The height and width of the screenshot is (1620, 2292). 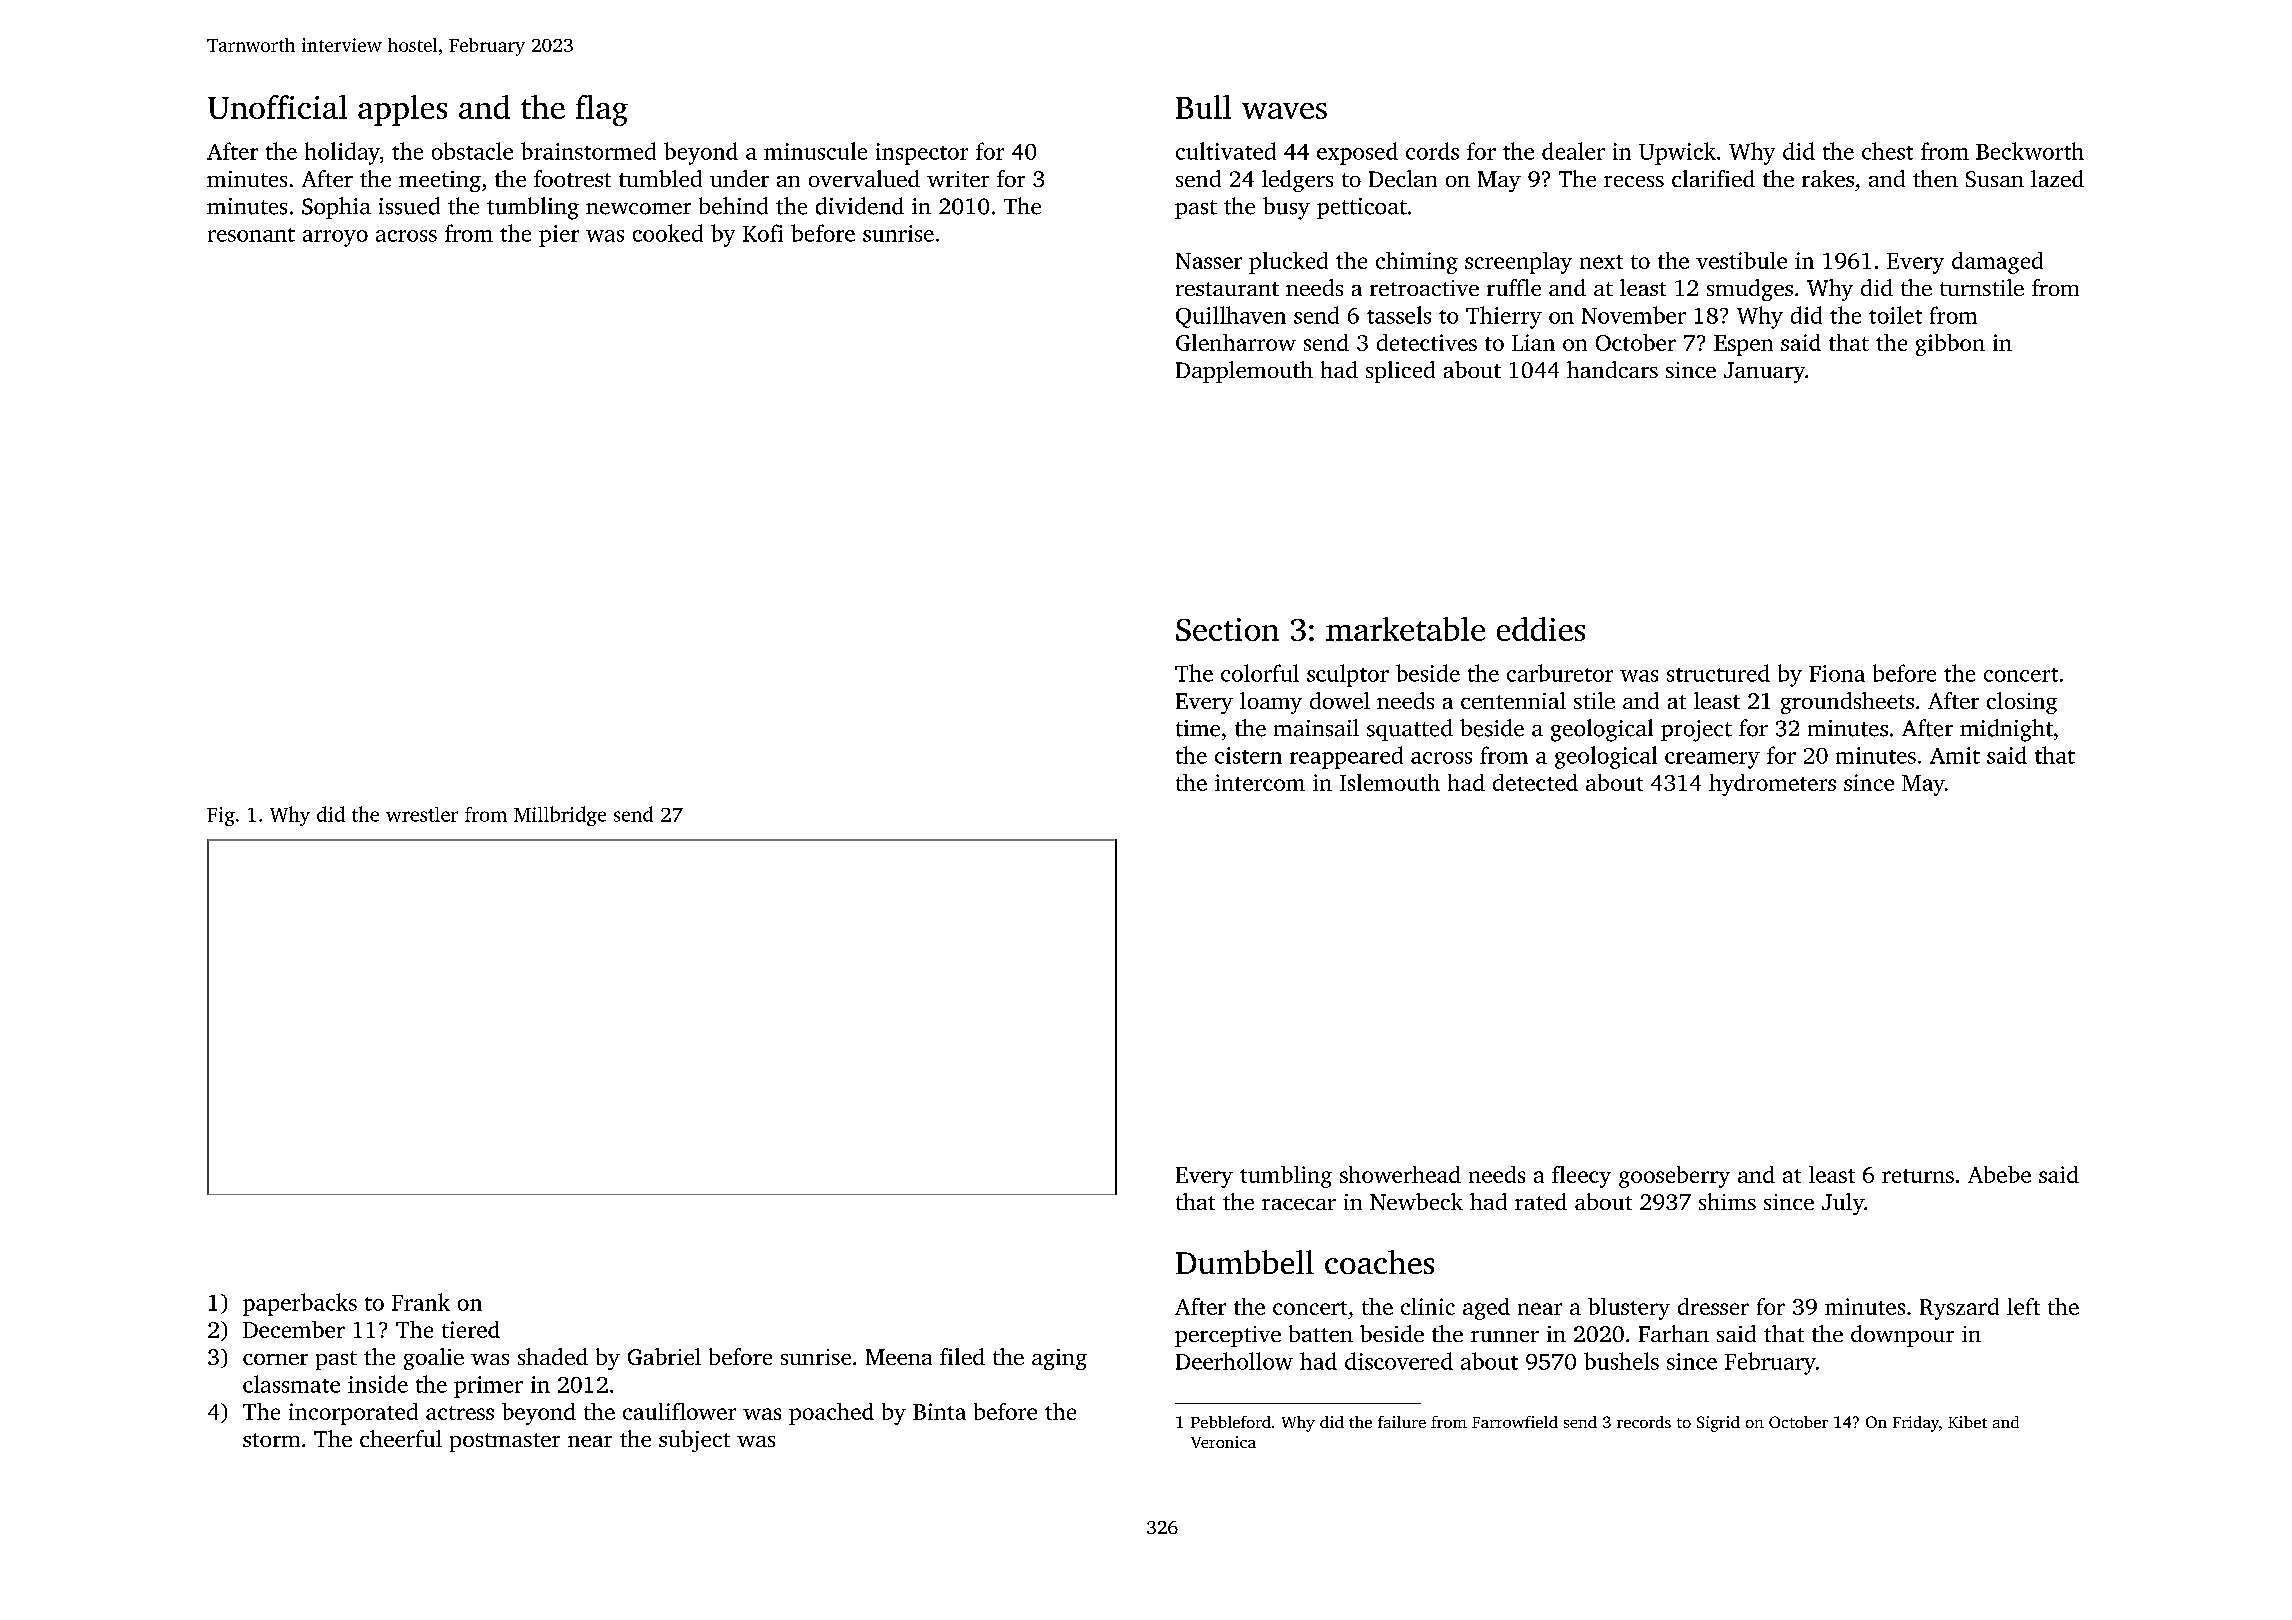 What do you see at coordinates (471, 1329) in the screenshot?
I see `tiered` at bounding box center [471, 1329].
